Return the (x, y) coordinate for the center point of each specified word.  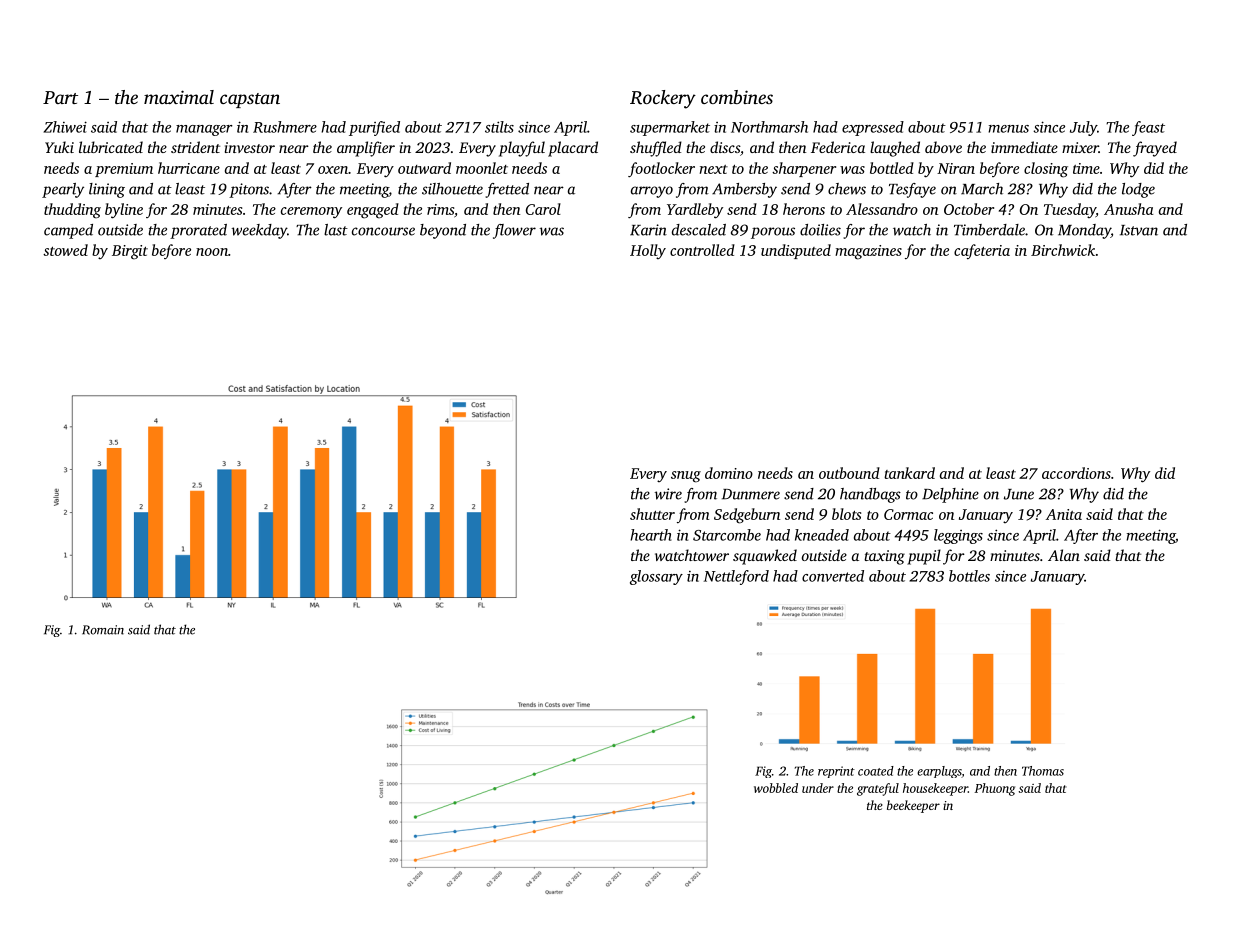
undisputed (796, 251)
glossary (656, 577)
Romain (103, 630)
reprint (836, 772)
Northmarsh (769, 127)
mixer (1080, 147)
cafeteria (982, 251)
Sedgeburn (747, 516)
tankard (909, 473)
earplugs (939, 772)
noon (212, 252)
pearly (63, 190)
